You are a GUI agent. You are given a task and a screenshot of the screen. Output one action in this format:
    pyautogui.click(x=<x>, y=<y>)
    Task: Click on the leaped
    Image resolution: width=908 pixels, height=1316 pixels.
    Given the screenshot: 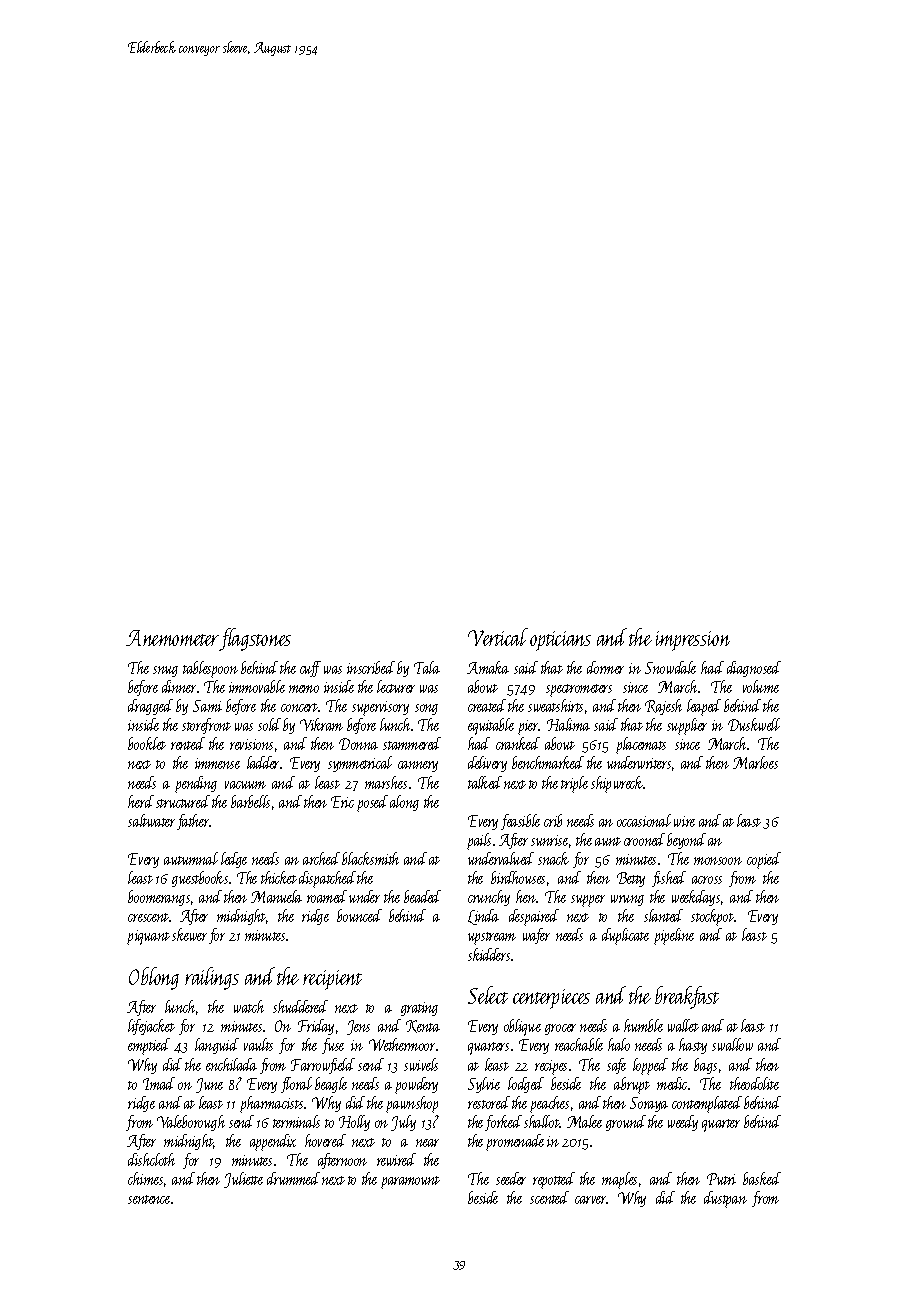 What is the action you would take?
    pyautogui.click(x=704, y=707)
